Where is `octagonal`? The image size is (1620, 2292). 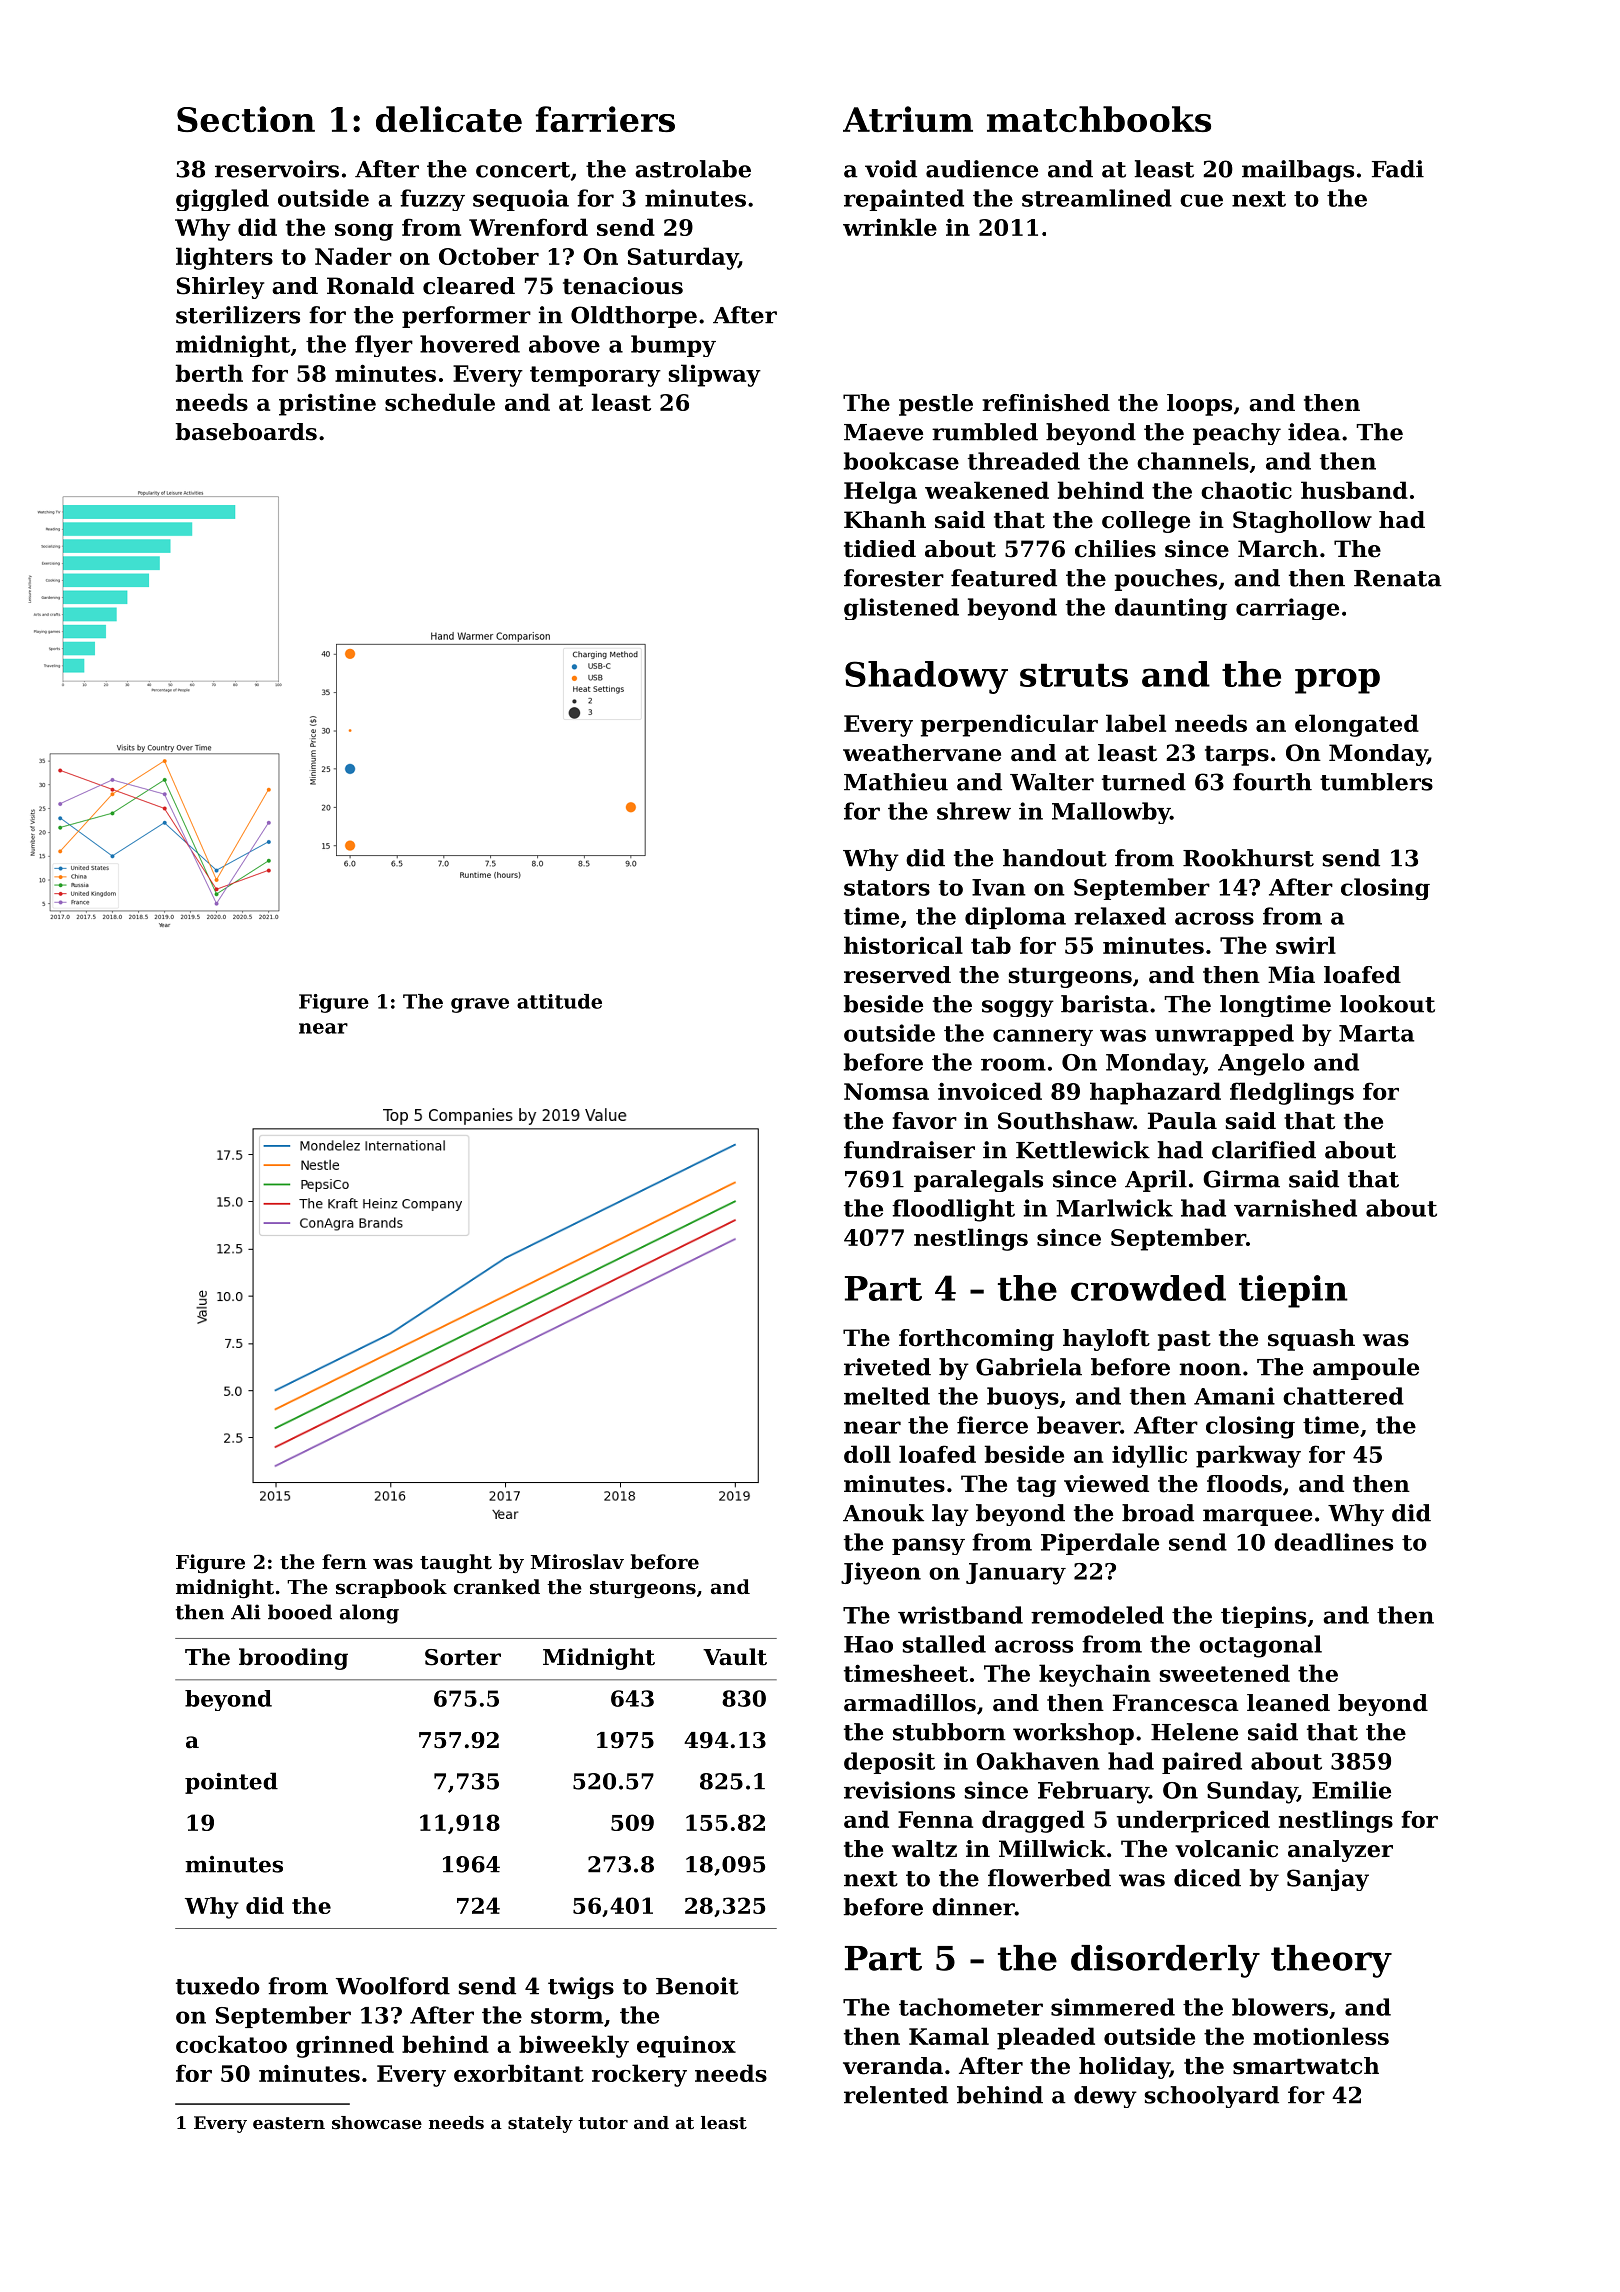
octagonal is located at coordinates (1260, 1646).
